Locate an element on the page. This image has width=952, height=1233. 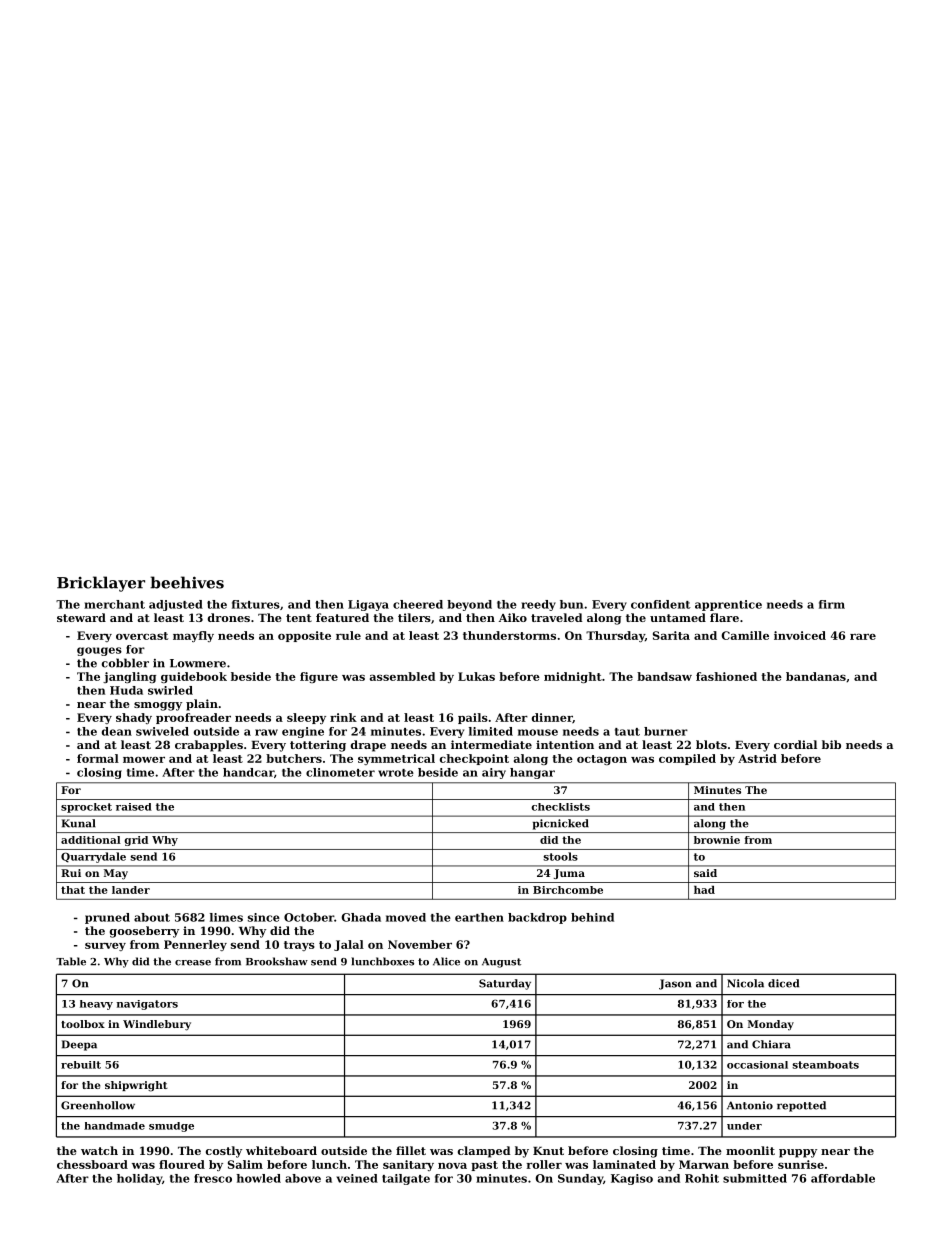
Ghada is located at coordinates (361, 917).
